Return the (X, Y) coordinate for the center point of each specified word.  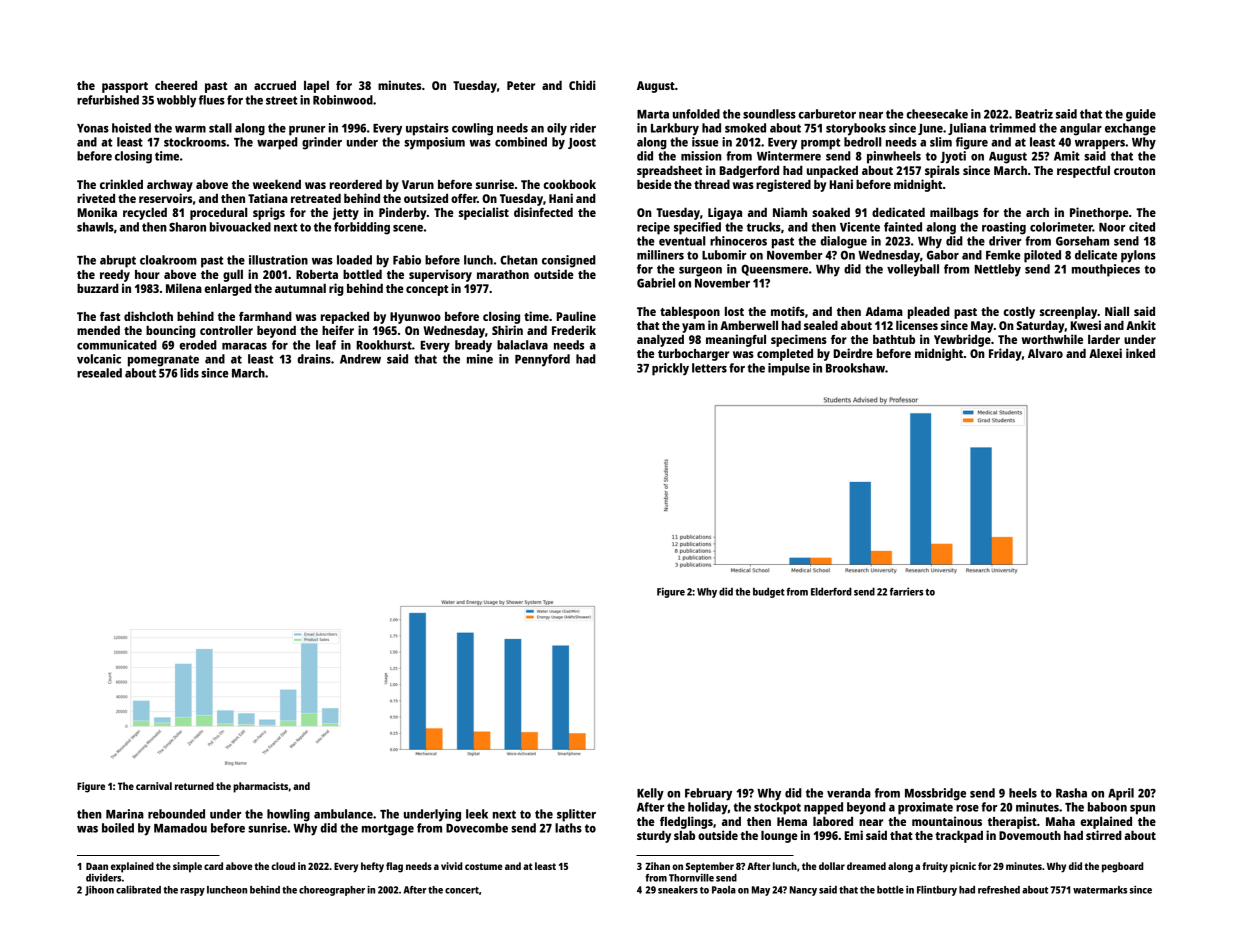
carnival (154, 786)
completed (785, 355)
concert (462, 890)
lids (189, 373)
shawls (95, 227)
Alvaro (1045, 353)
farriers (906, 591)
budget (769, 592)
